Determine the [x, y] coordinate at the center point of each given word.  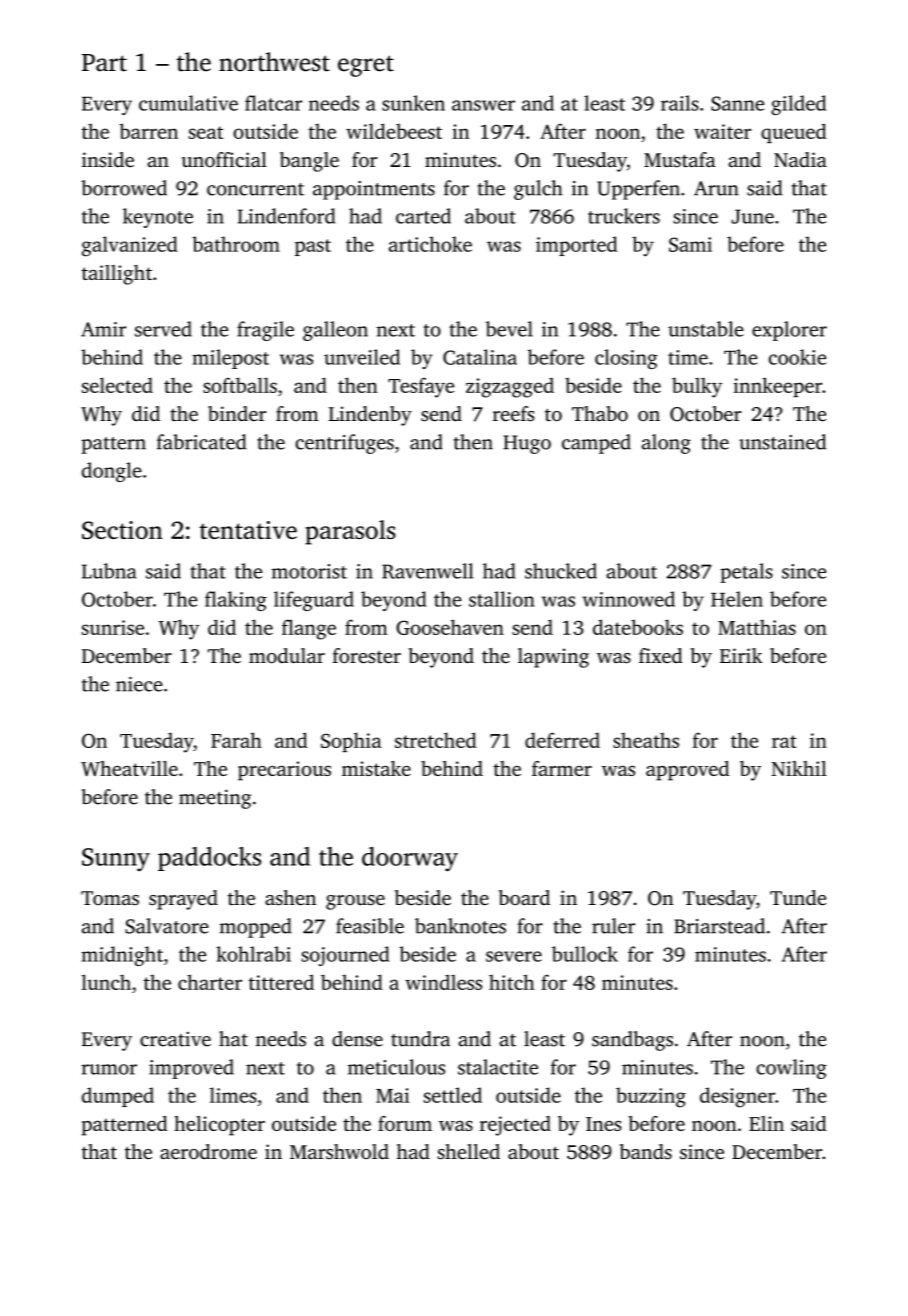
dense [357, 1039]
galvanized [130, 246]
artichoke [430, 244]
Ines [604, 1124]
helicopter [219, 1126]
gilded [798, 105]
